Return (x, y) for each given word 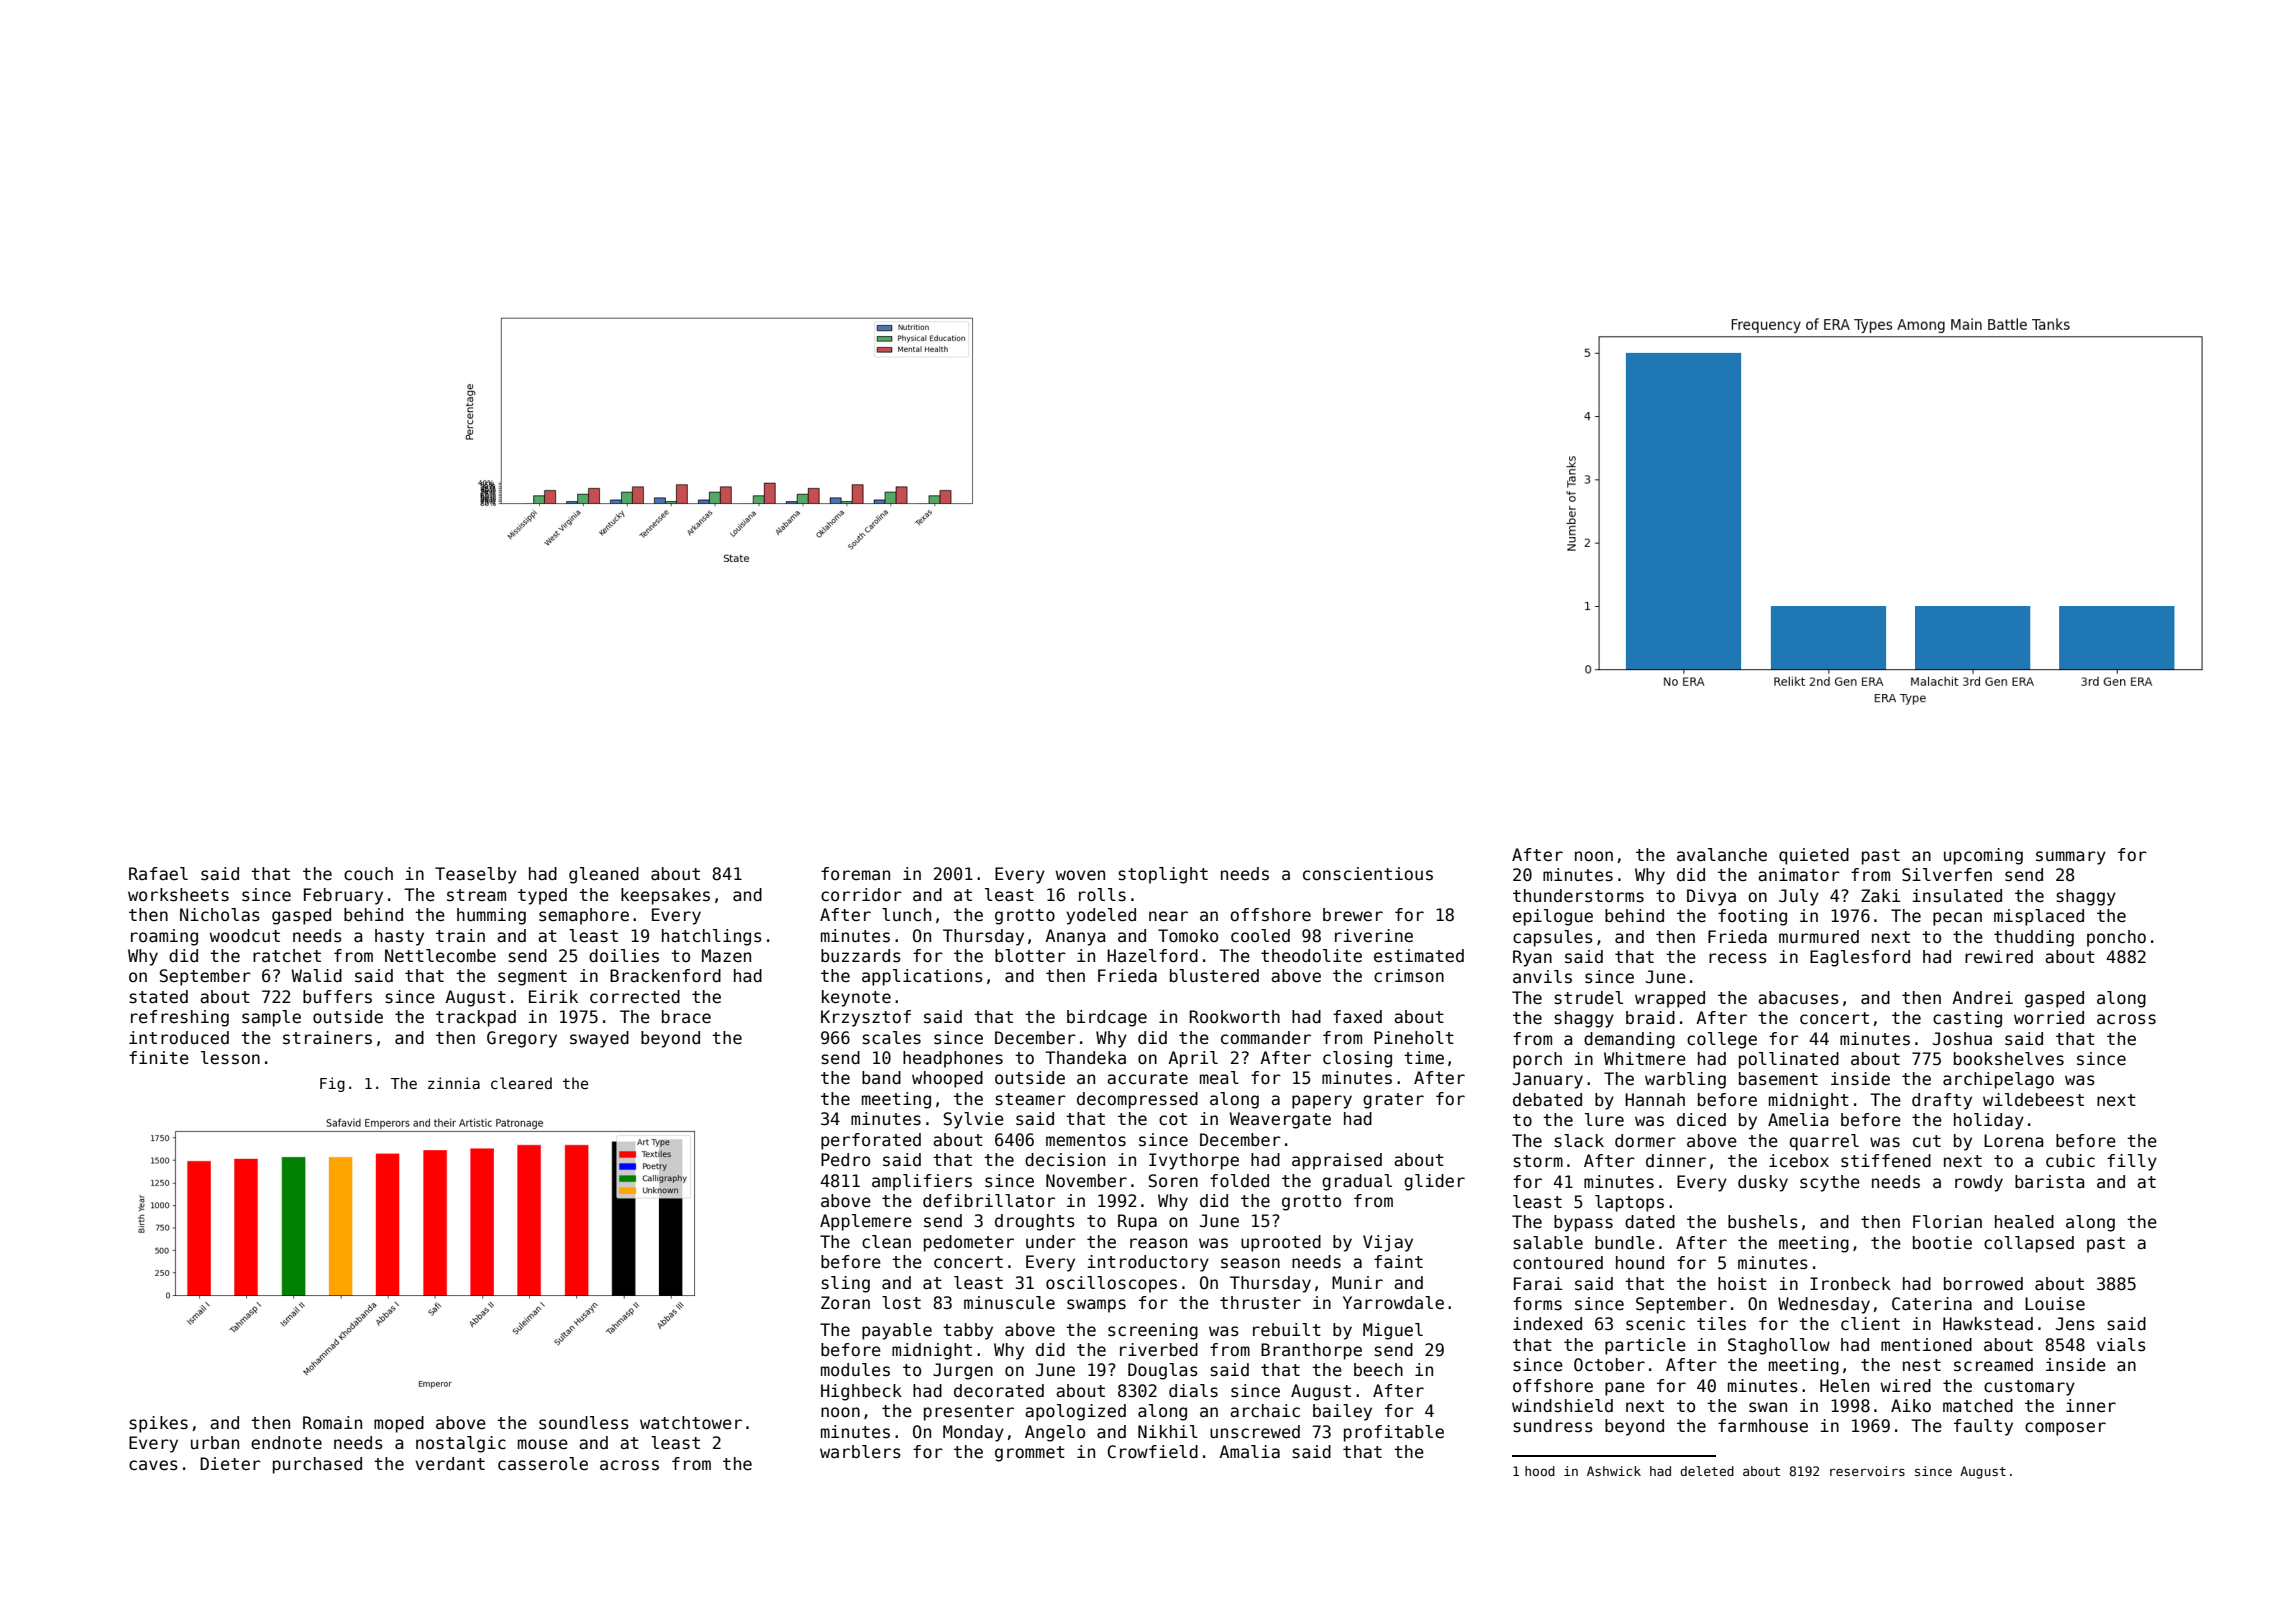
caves (153, 1465)
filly (2132, 1162)
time (1424, 1058)
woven (1080, 875)
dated (1650, 1222)
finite (159, 1058)
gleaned (604, 875)
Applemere (866, 1222)
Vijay (1388, 1243)
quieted (1814, 856)
